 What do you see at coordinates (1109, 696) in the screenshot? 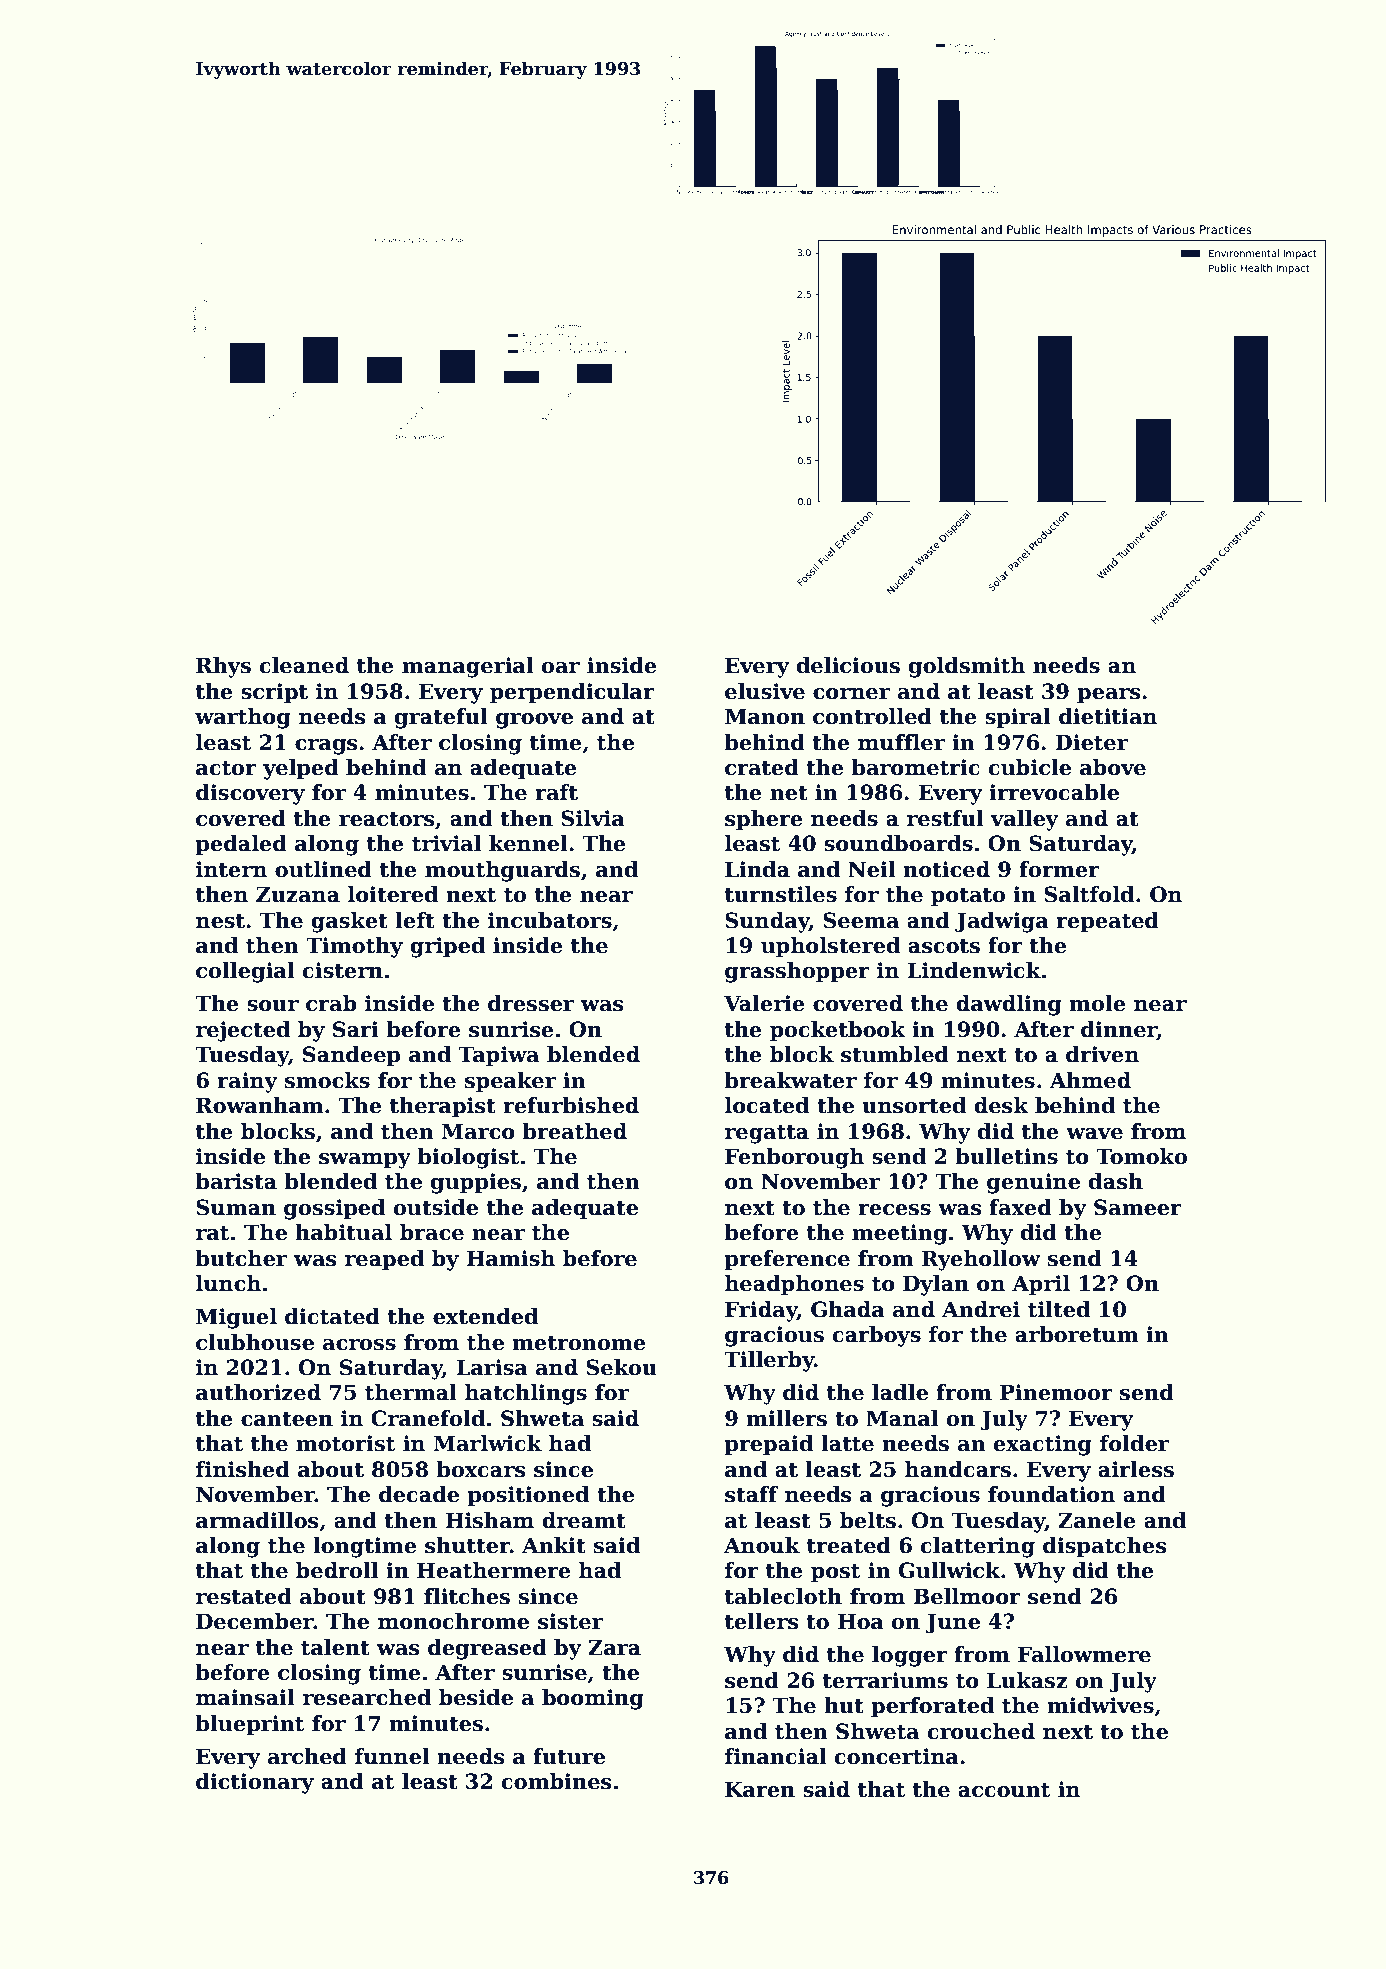
I see `pears` at bounding box center [1109, 696].
